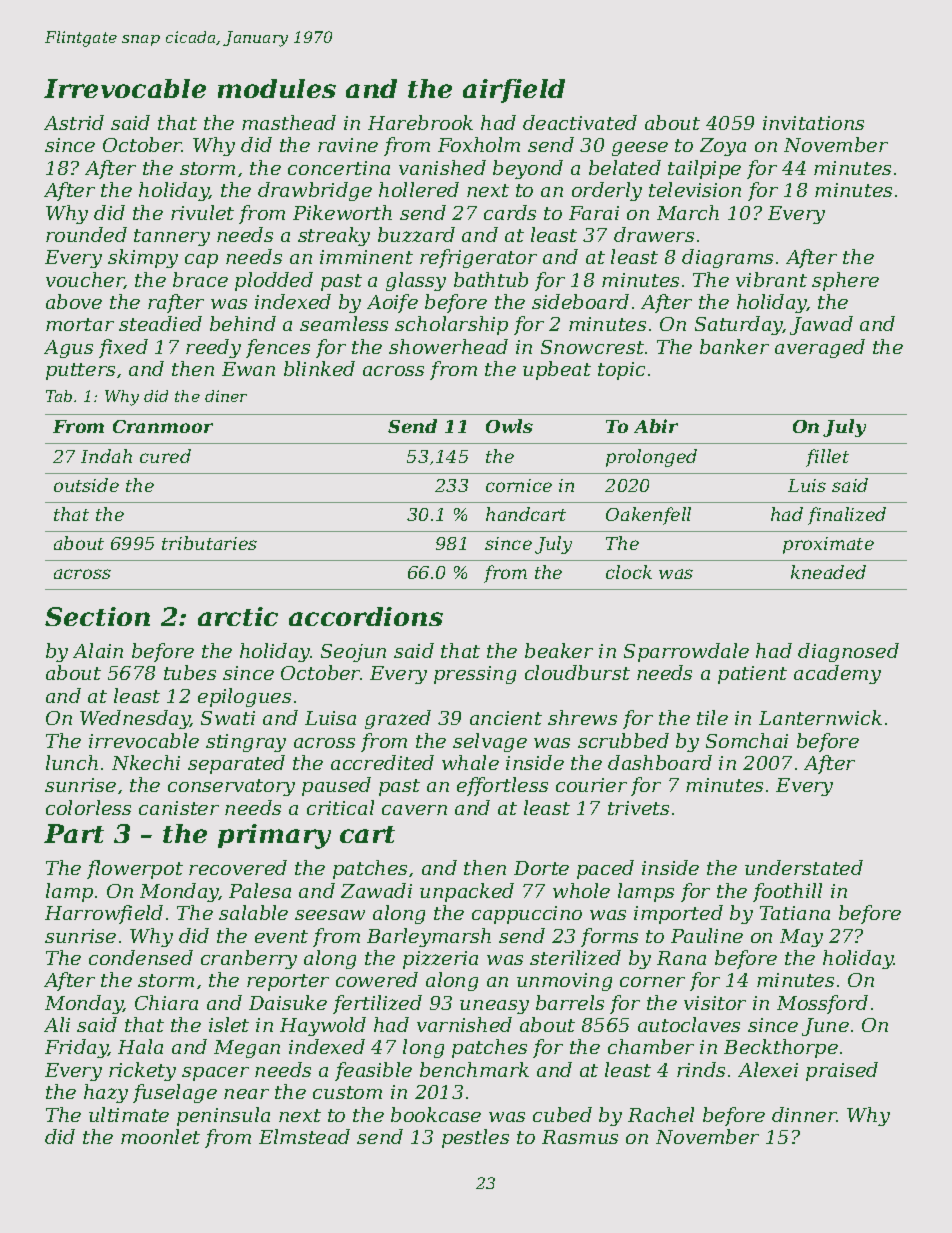 This screenshot has width=952, height=1233. I want to click on Wednesday, so click(135, 719).
